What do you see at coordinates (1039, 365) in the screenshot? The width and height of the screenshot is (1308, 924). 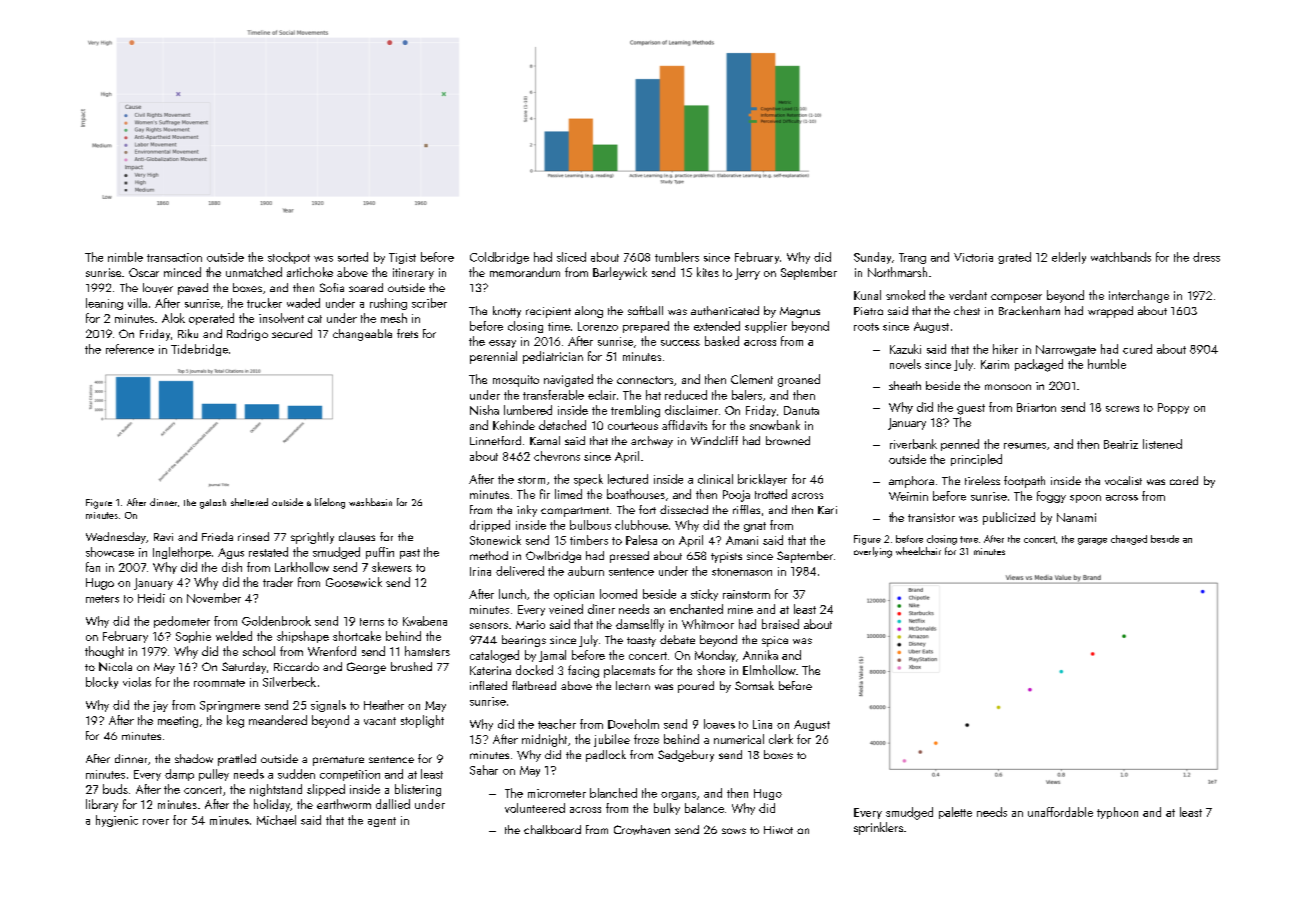 I see `packaged` at bounding box center [1039, 365].
